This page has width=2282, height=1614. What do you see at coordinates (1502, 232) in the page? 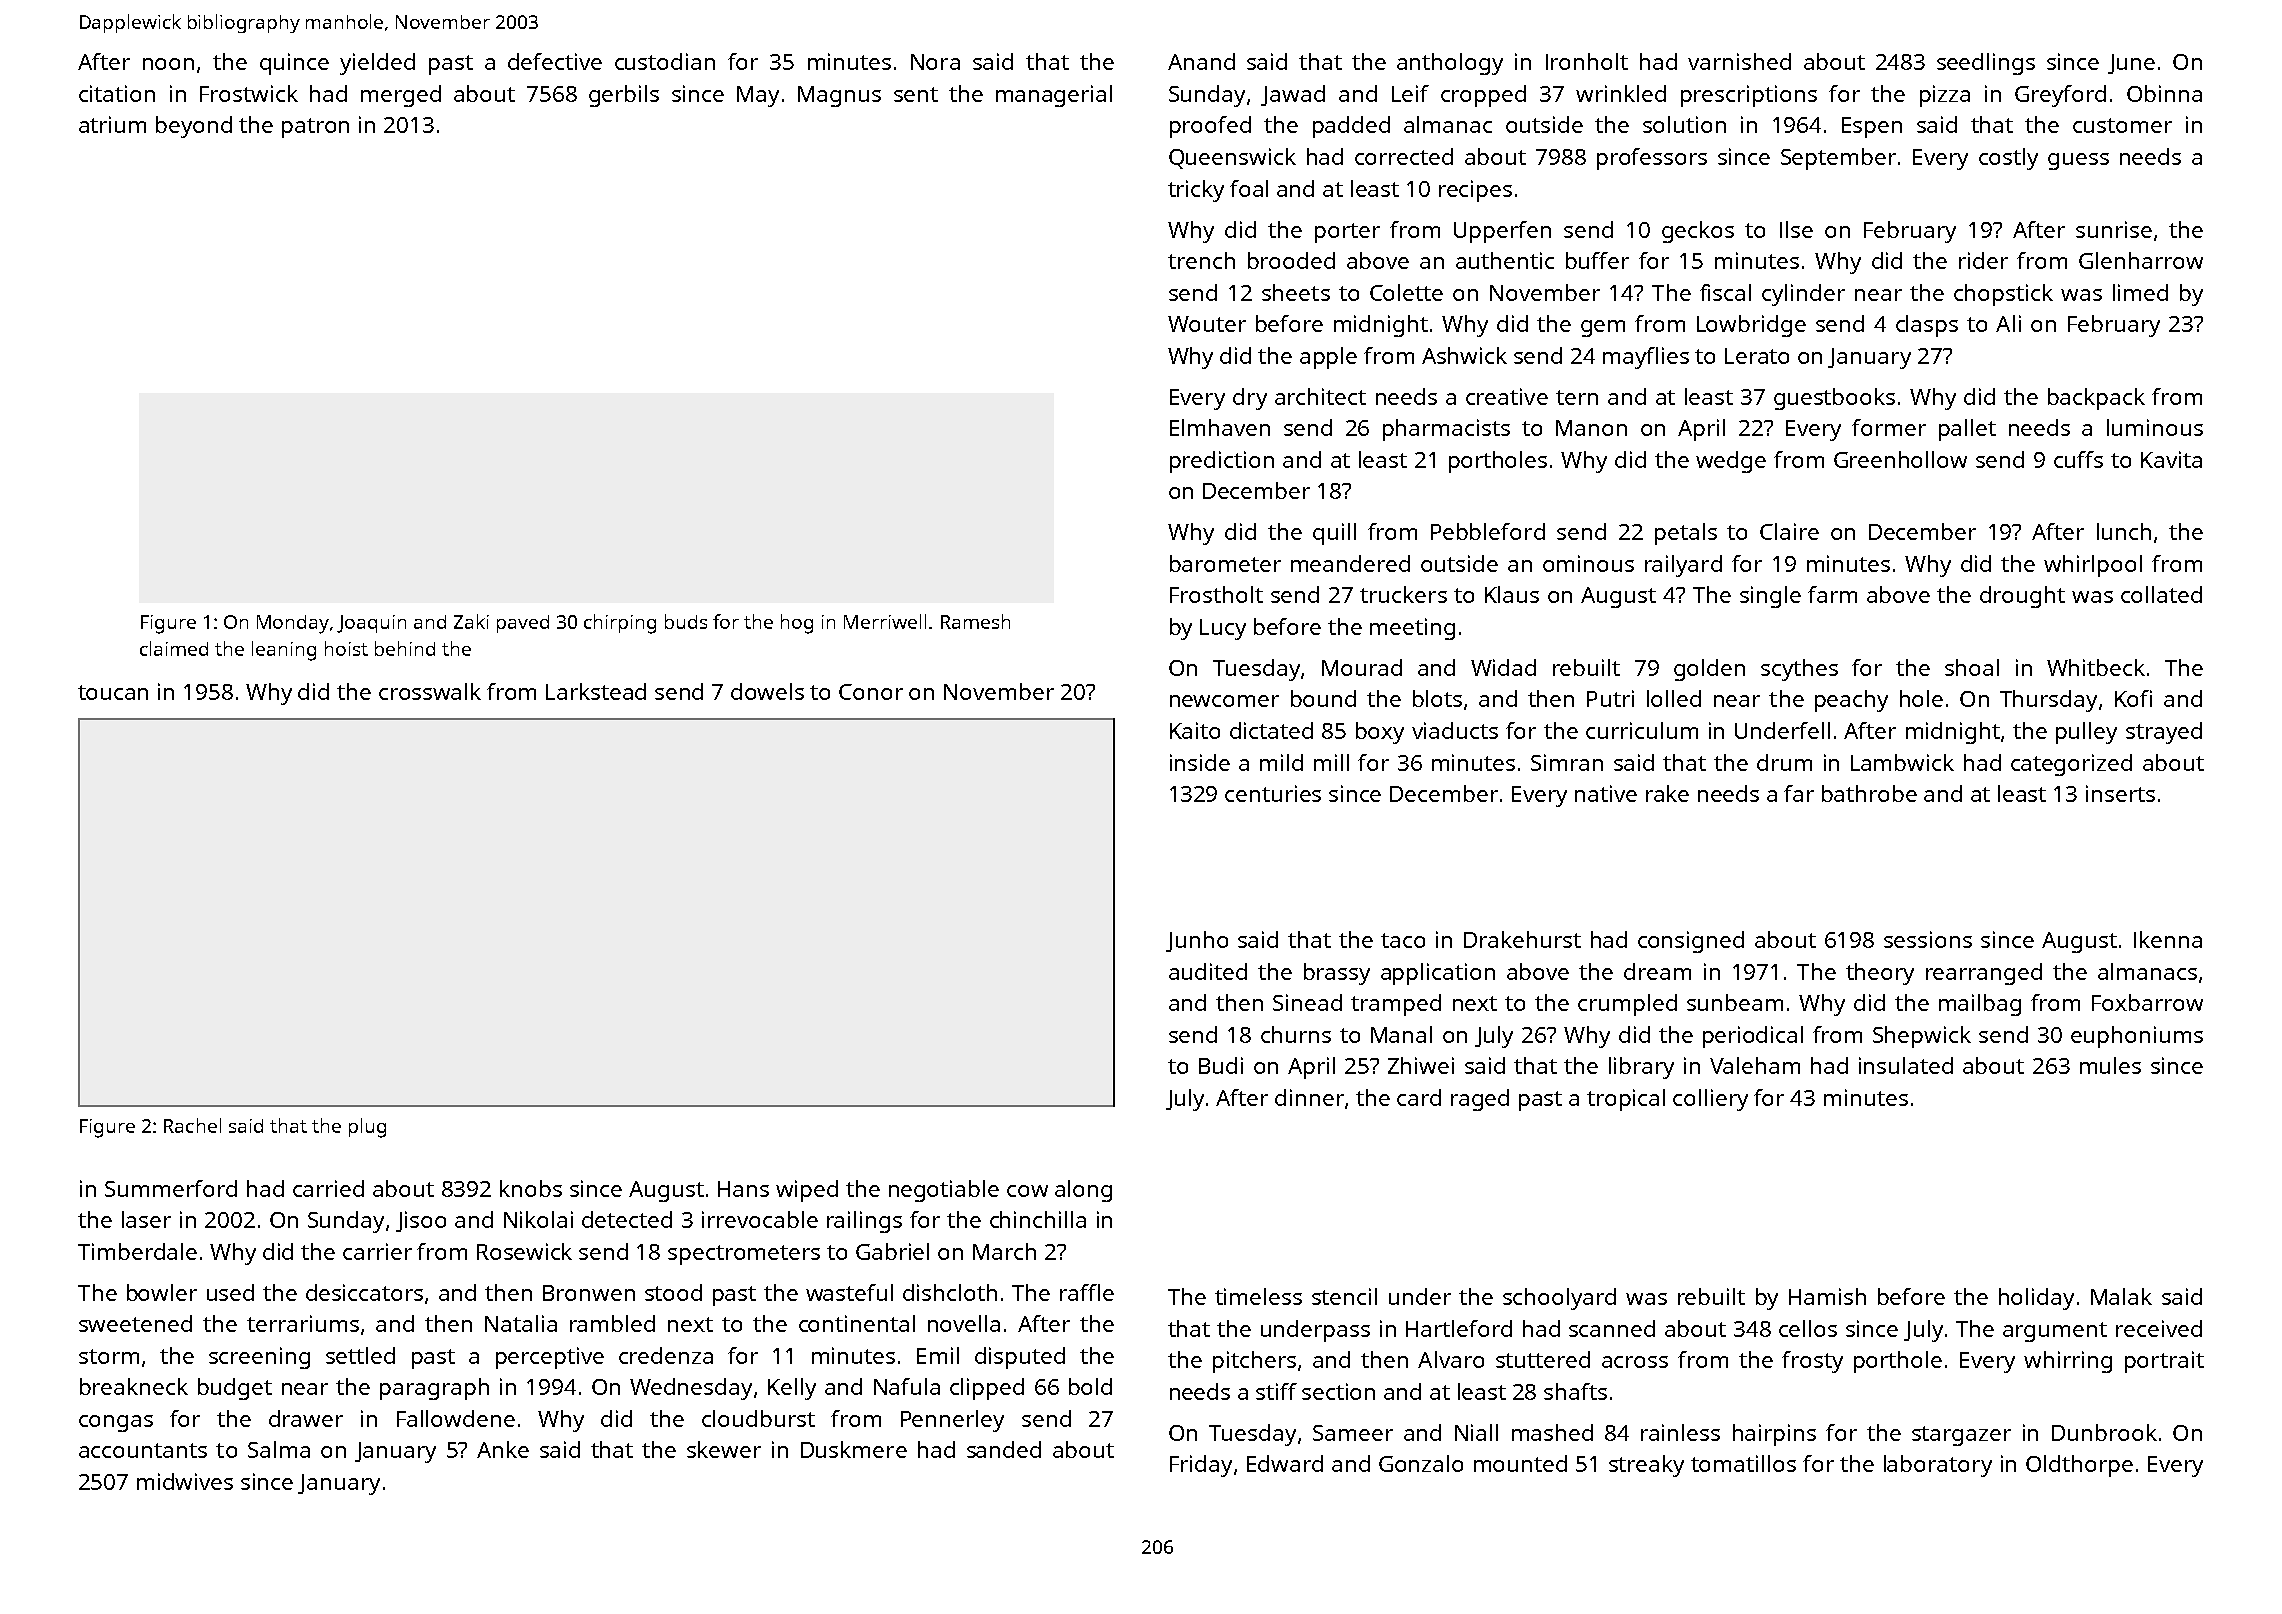
I see `Upperfen` at bounding box center [1502, 232].
